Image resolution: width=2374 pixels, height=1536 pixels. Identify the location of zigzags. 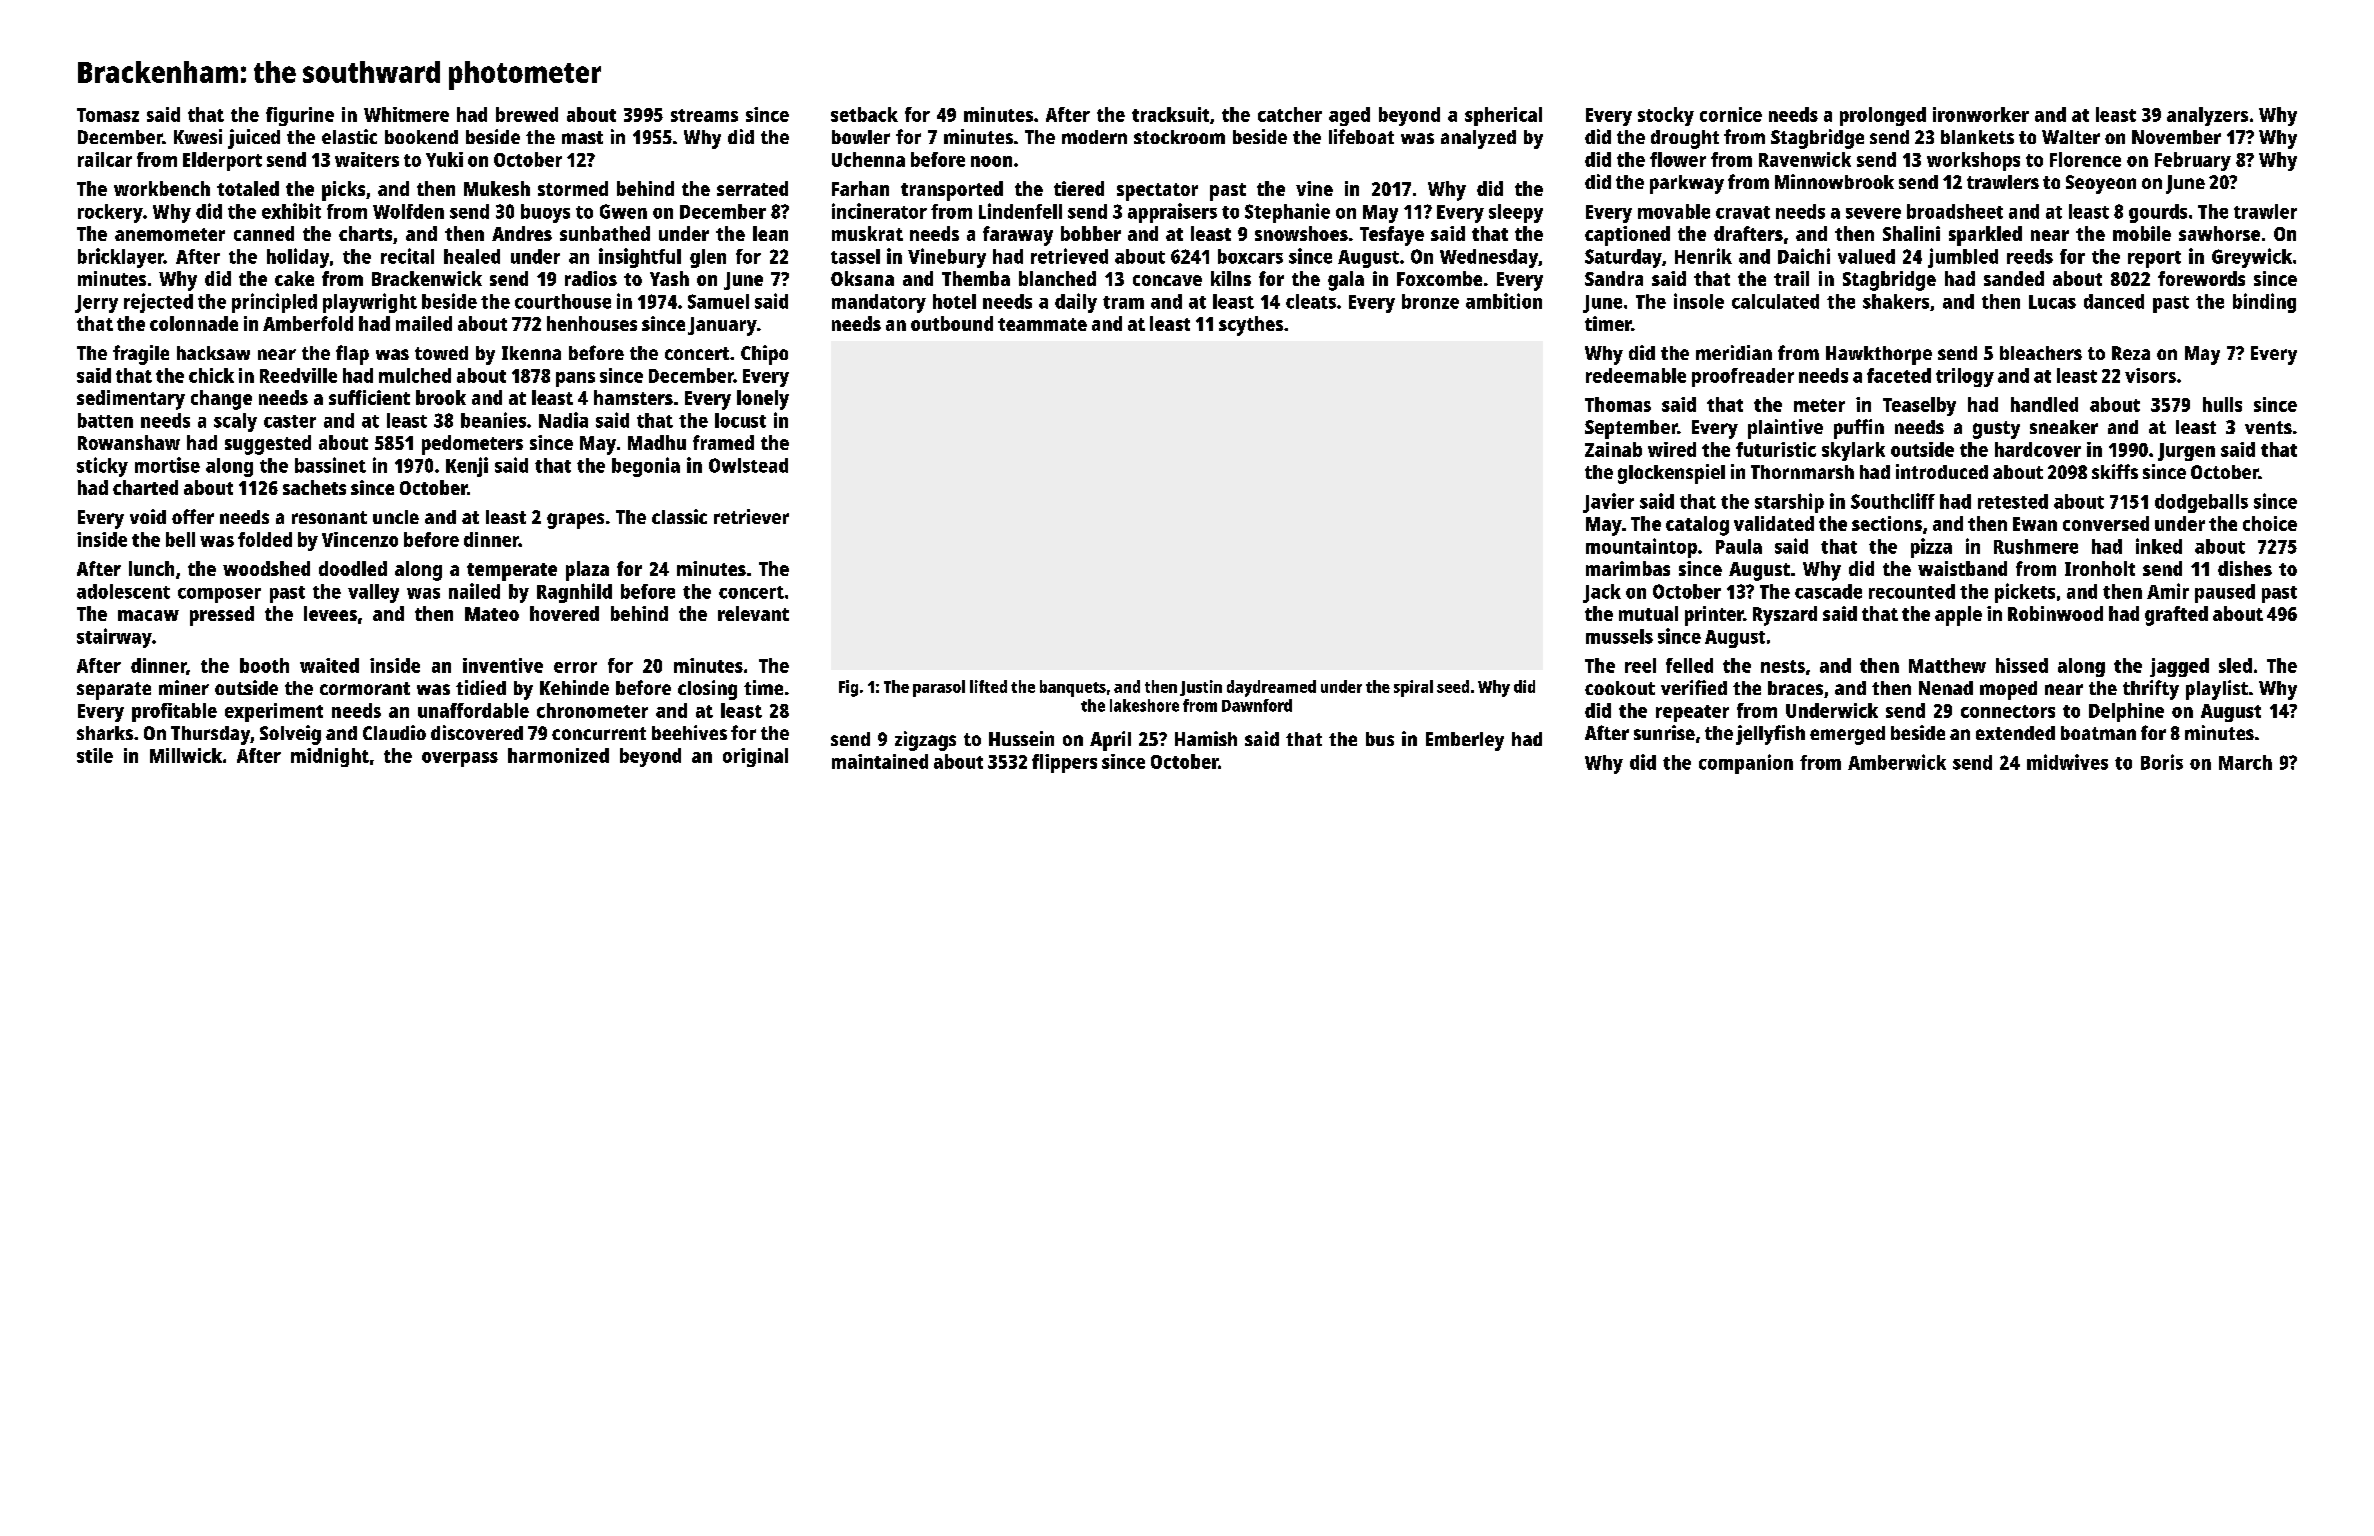
(925, 741).
